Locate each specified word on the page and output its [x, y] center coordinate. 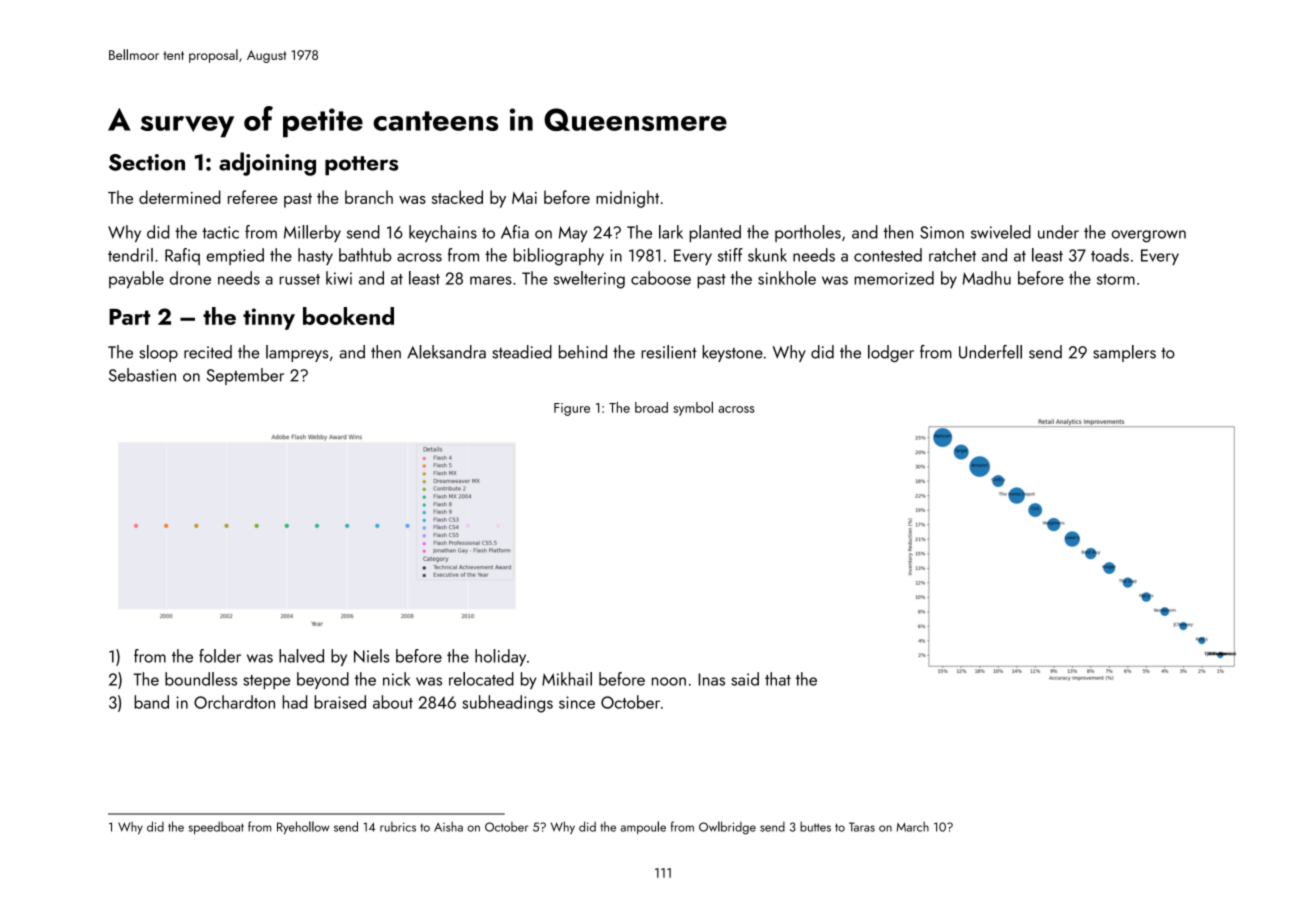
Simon [942, 232]
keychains [443, 233]
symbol [693, 408]
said [745, 679]
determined [180, 197]
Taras [862, 827]
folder [220, 656]
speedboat [216, 827]
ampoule [643, 827]
